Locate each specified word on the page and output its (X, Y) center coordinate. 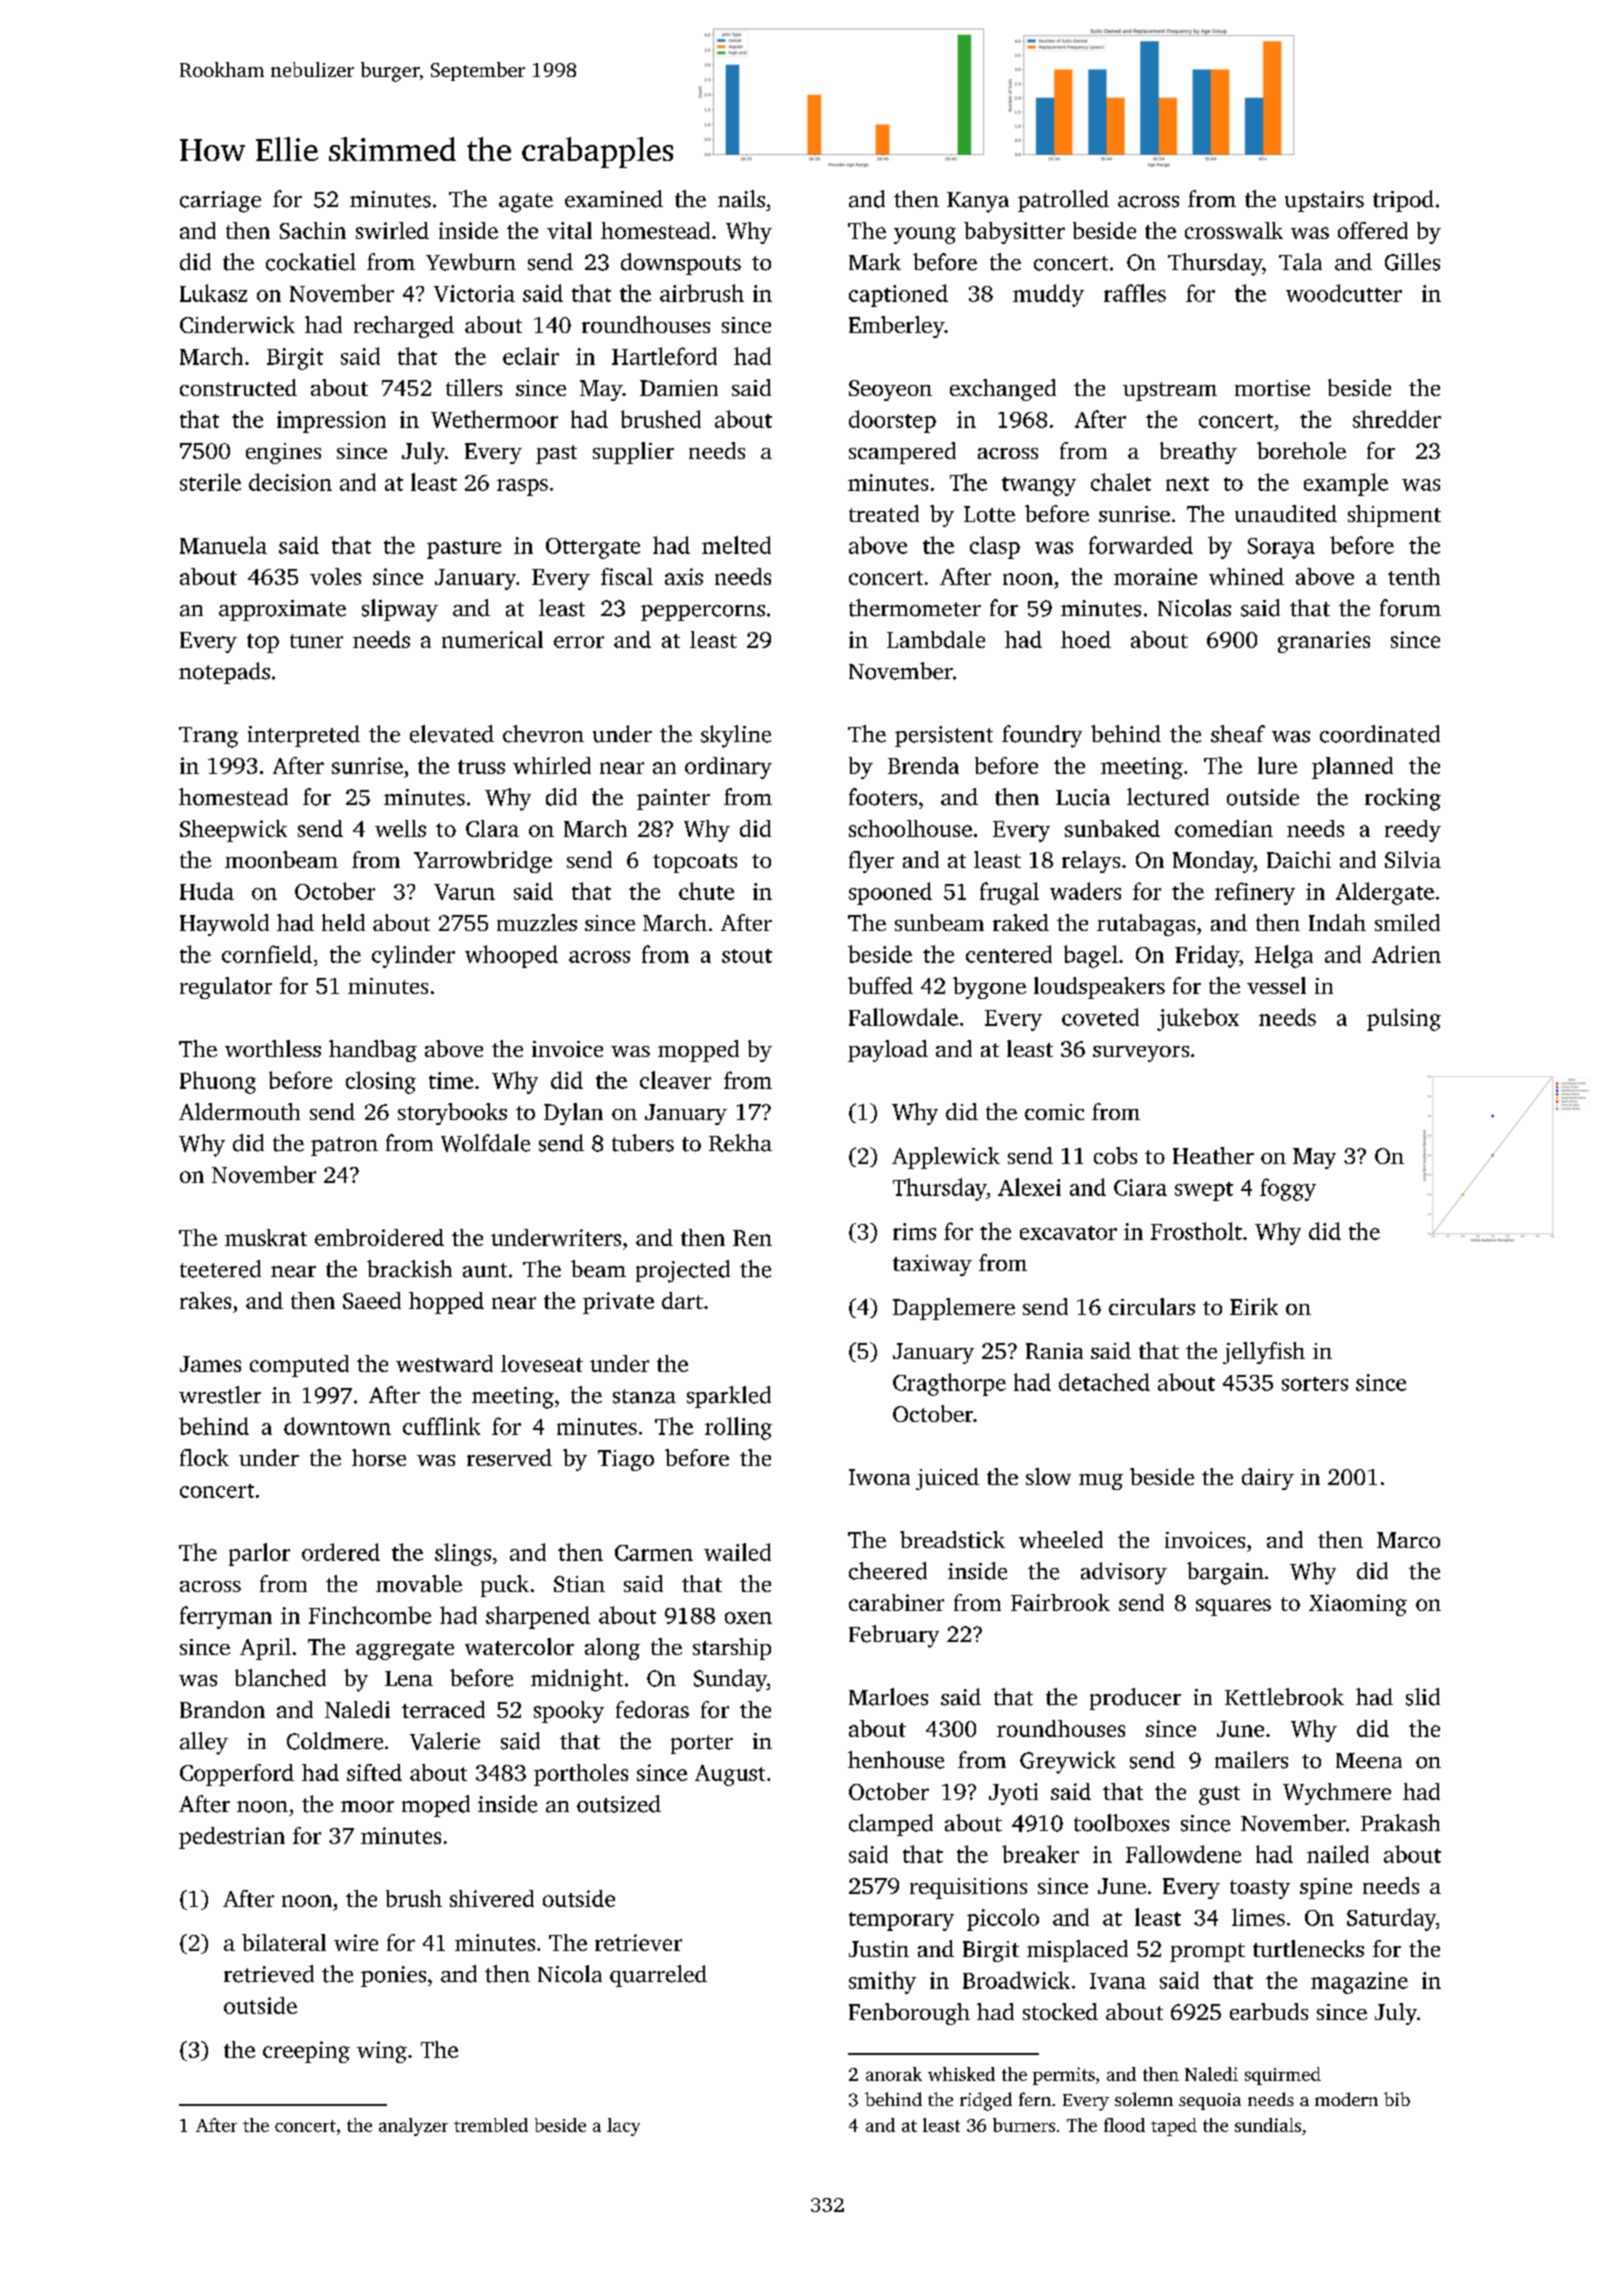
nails (741, 199)
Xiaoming (1358, 1605)
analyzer (413, 2127)
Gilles (1412, 262)
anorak (894, 2074)
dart (682, 1300)
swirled (392, 230)
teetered (220, 1269)
